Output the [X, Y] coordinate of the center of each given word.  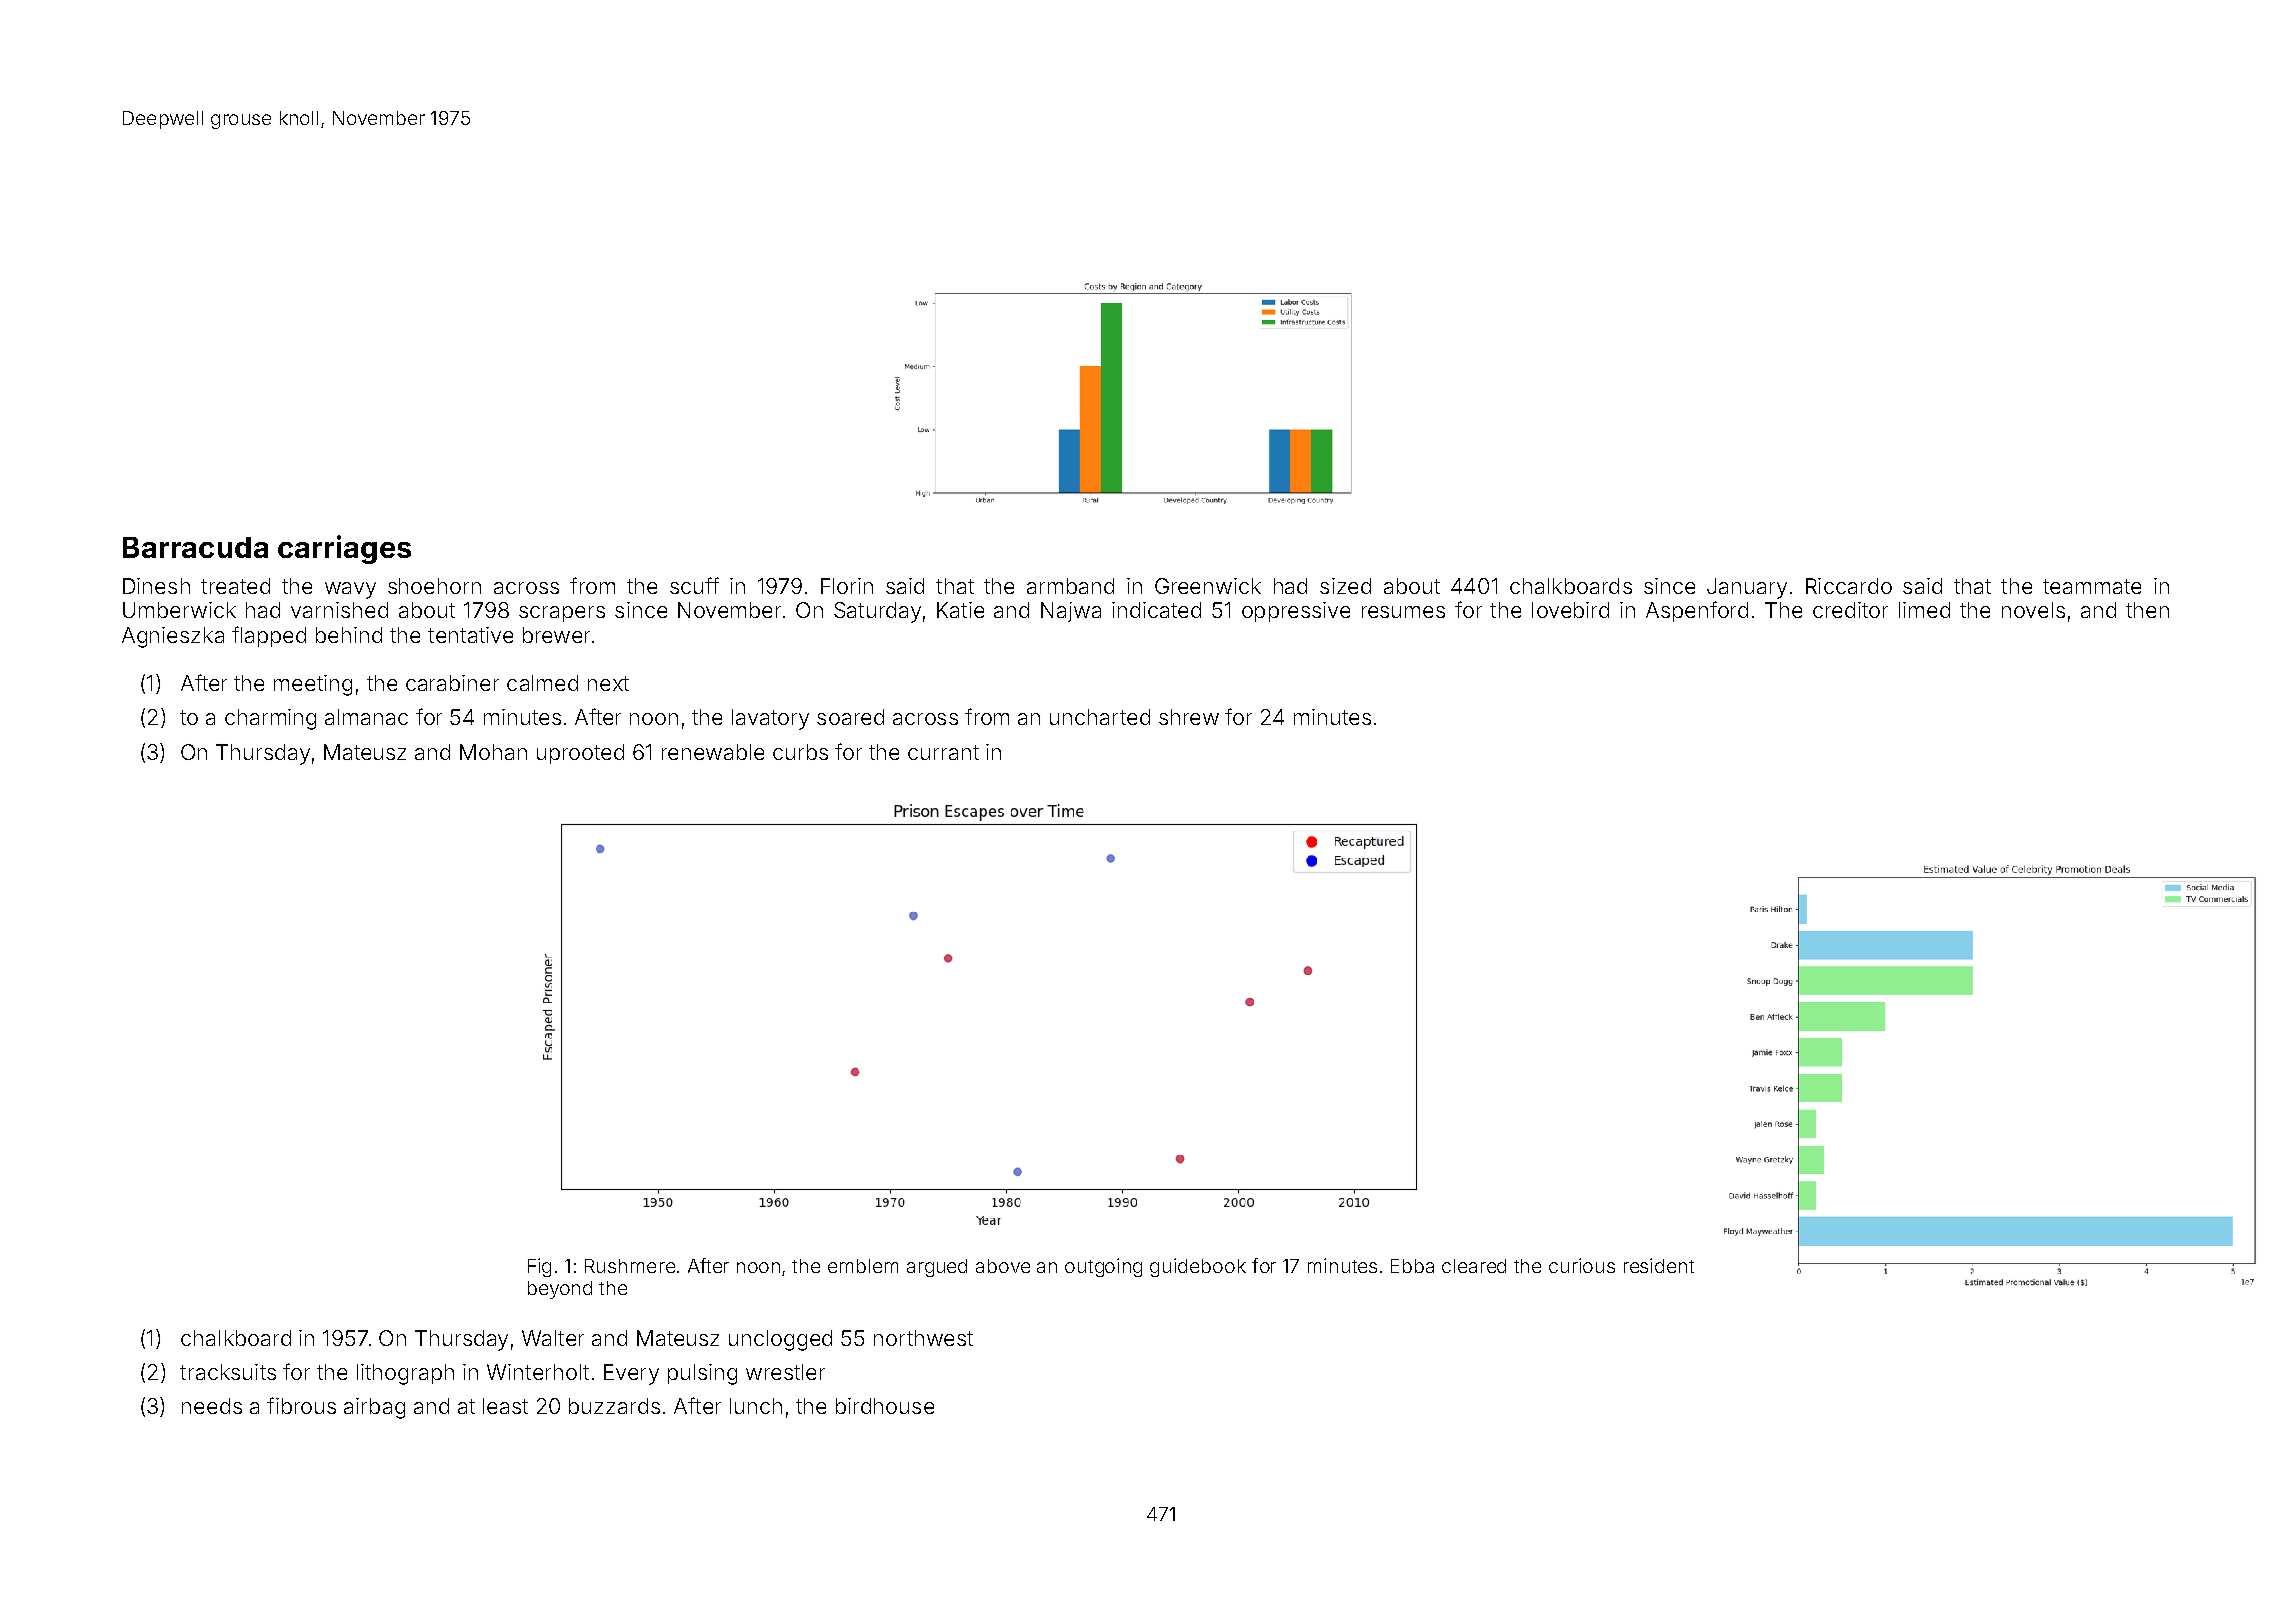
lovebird [1570, 610]
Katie [960, 610]
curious [1582, 1265]
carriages [344, 549]
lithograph [405, 1374]
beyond [560, 1290]
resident [1659, 1265]
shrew [1189, 717]
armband [1070, 586]
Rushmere [630, 1266]
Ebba [1412, 1266]
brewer [556, 635]
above [1003, 1266]
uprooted [580, 754]
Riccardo [1849, 586]
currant [943, 752]
